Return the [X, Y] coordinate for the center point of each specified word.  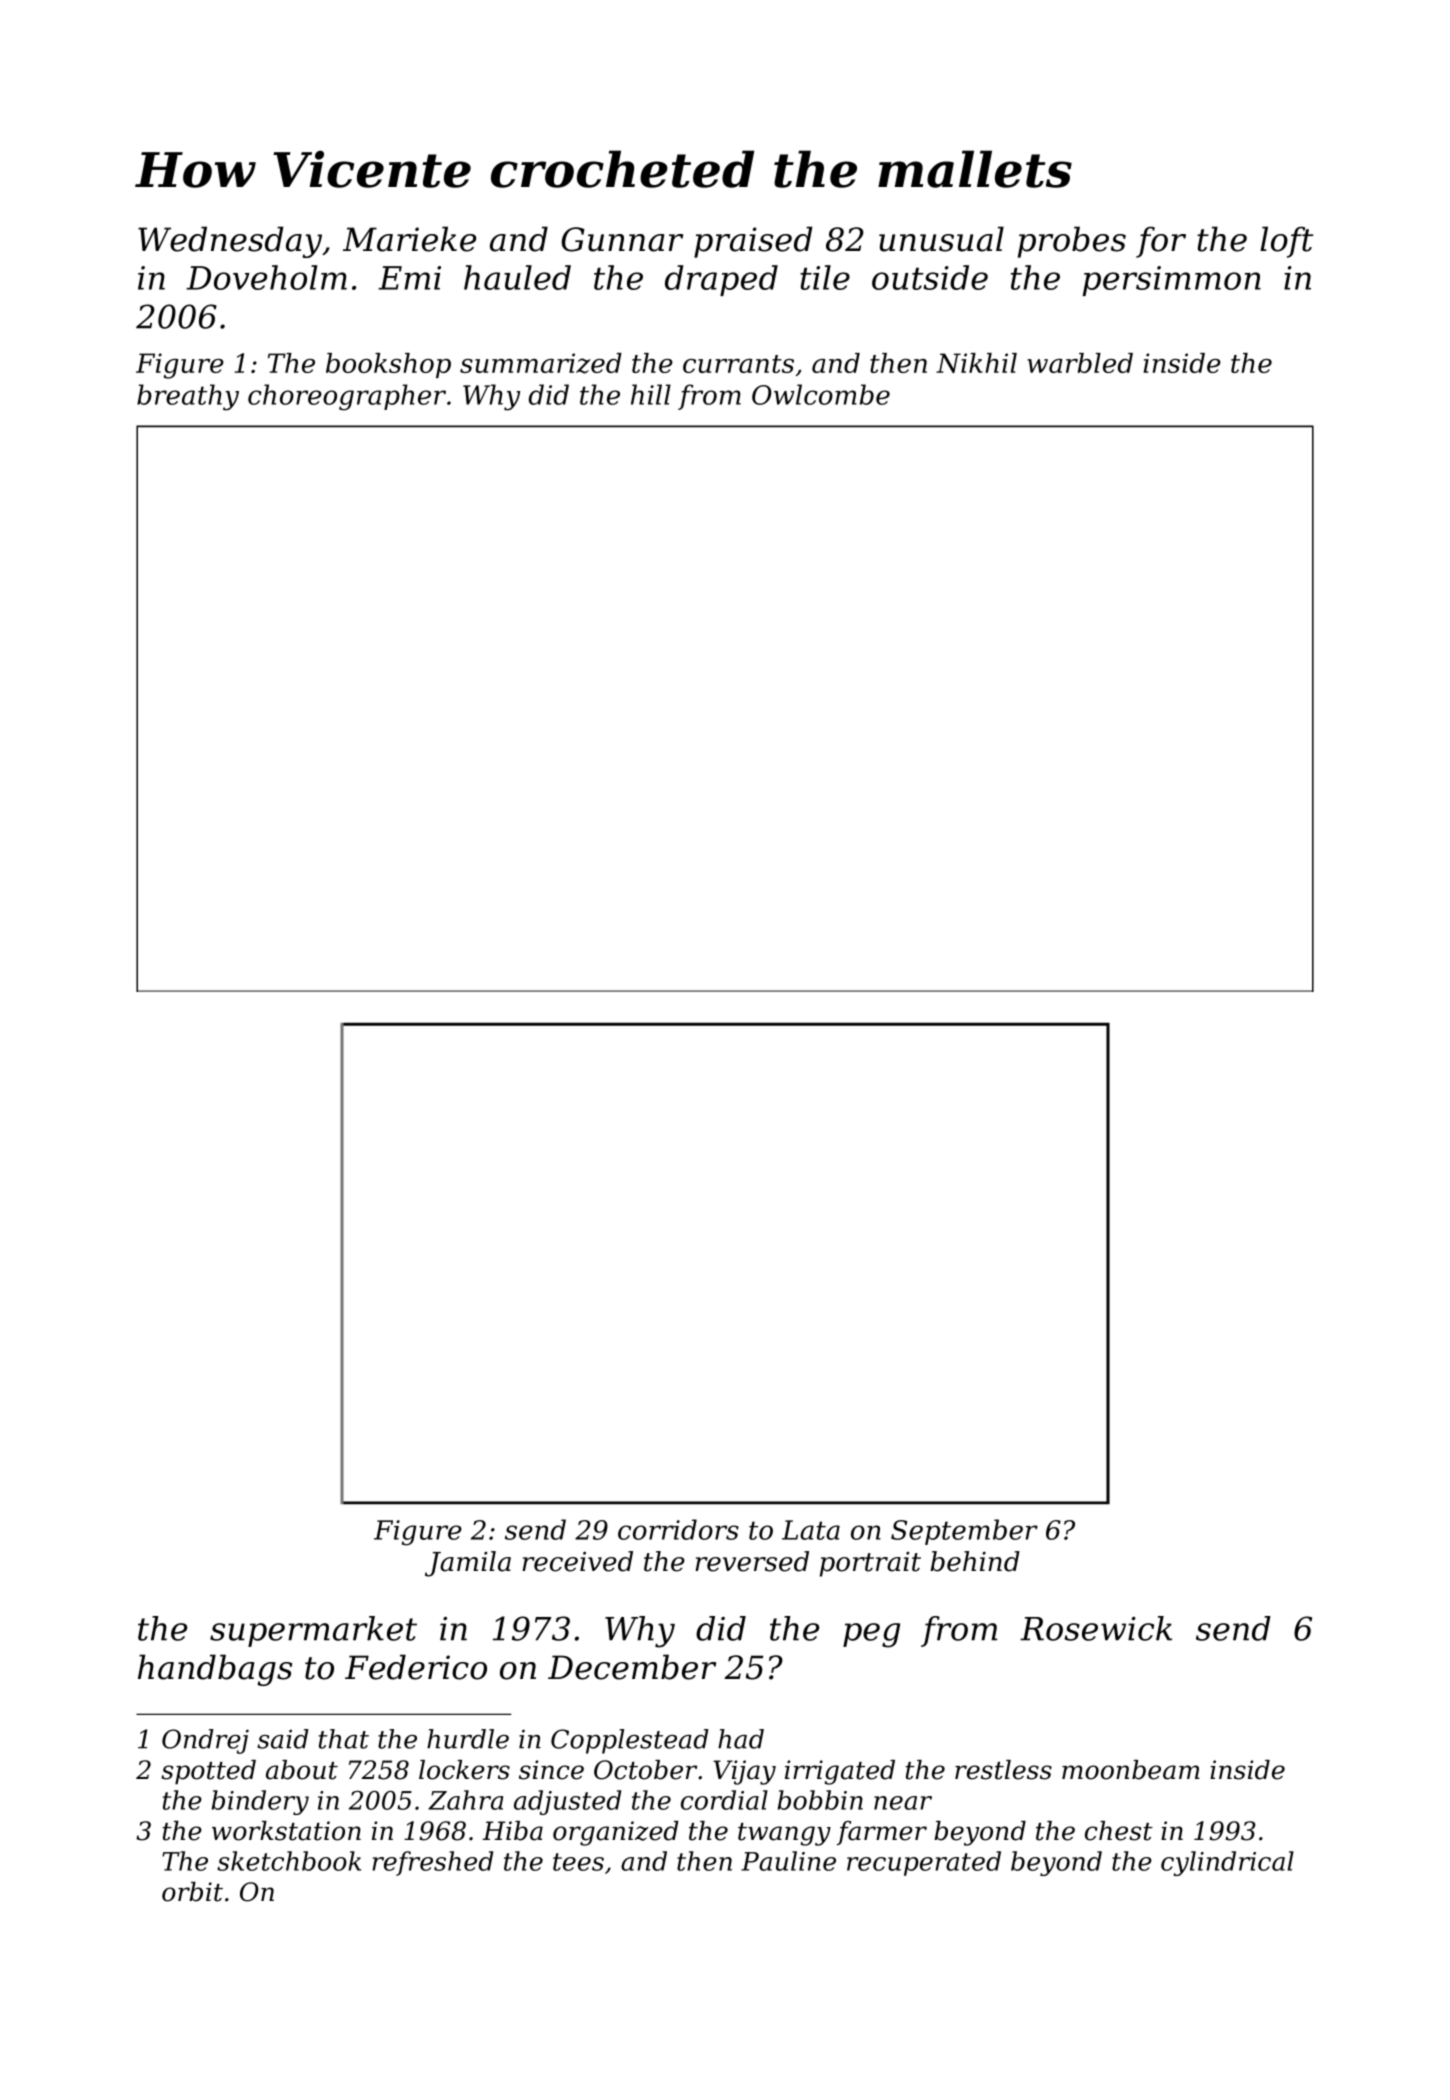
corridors [678, 1529]
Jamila [468, 1564]
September [964, 1532]
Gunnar [622, 239]
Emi [409, 278]
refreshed [432, 1863]
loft [1286, 242]
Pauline [788, 1861]
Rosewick [1096, 1628]
